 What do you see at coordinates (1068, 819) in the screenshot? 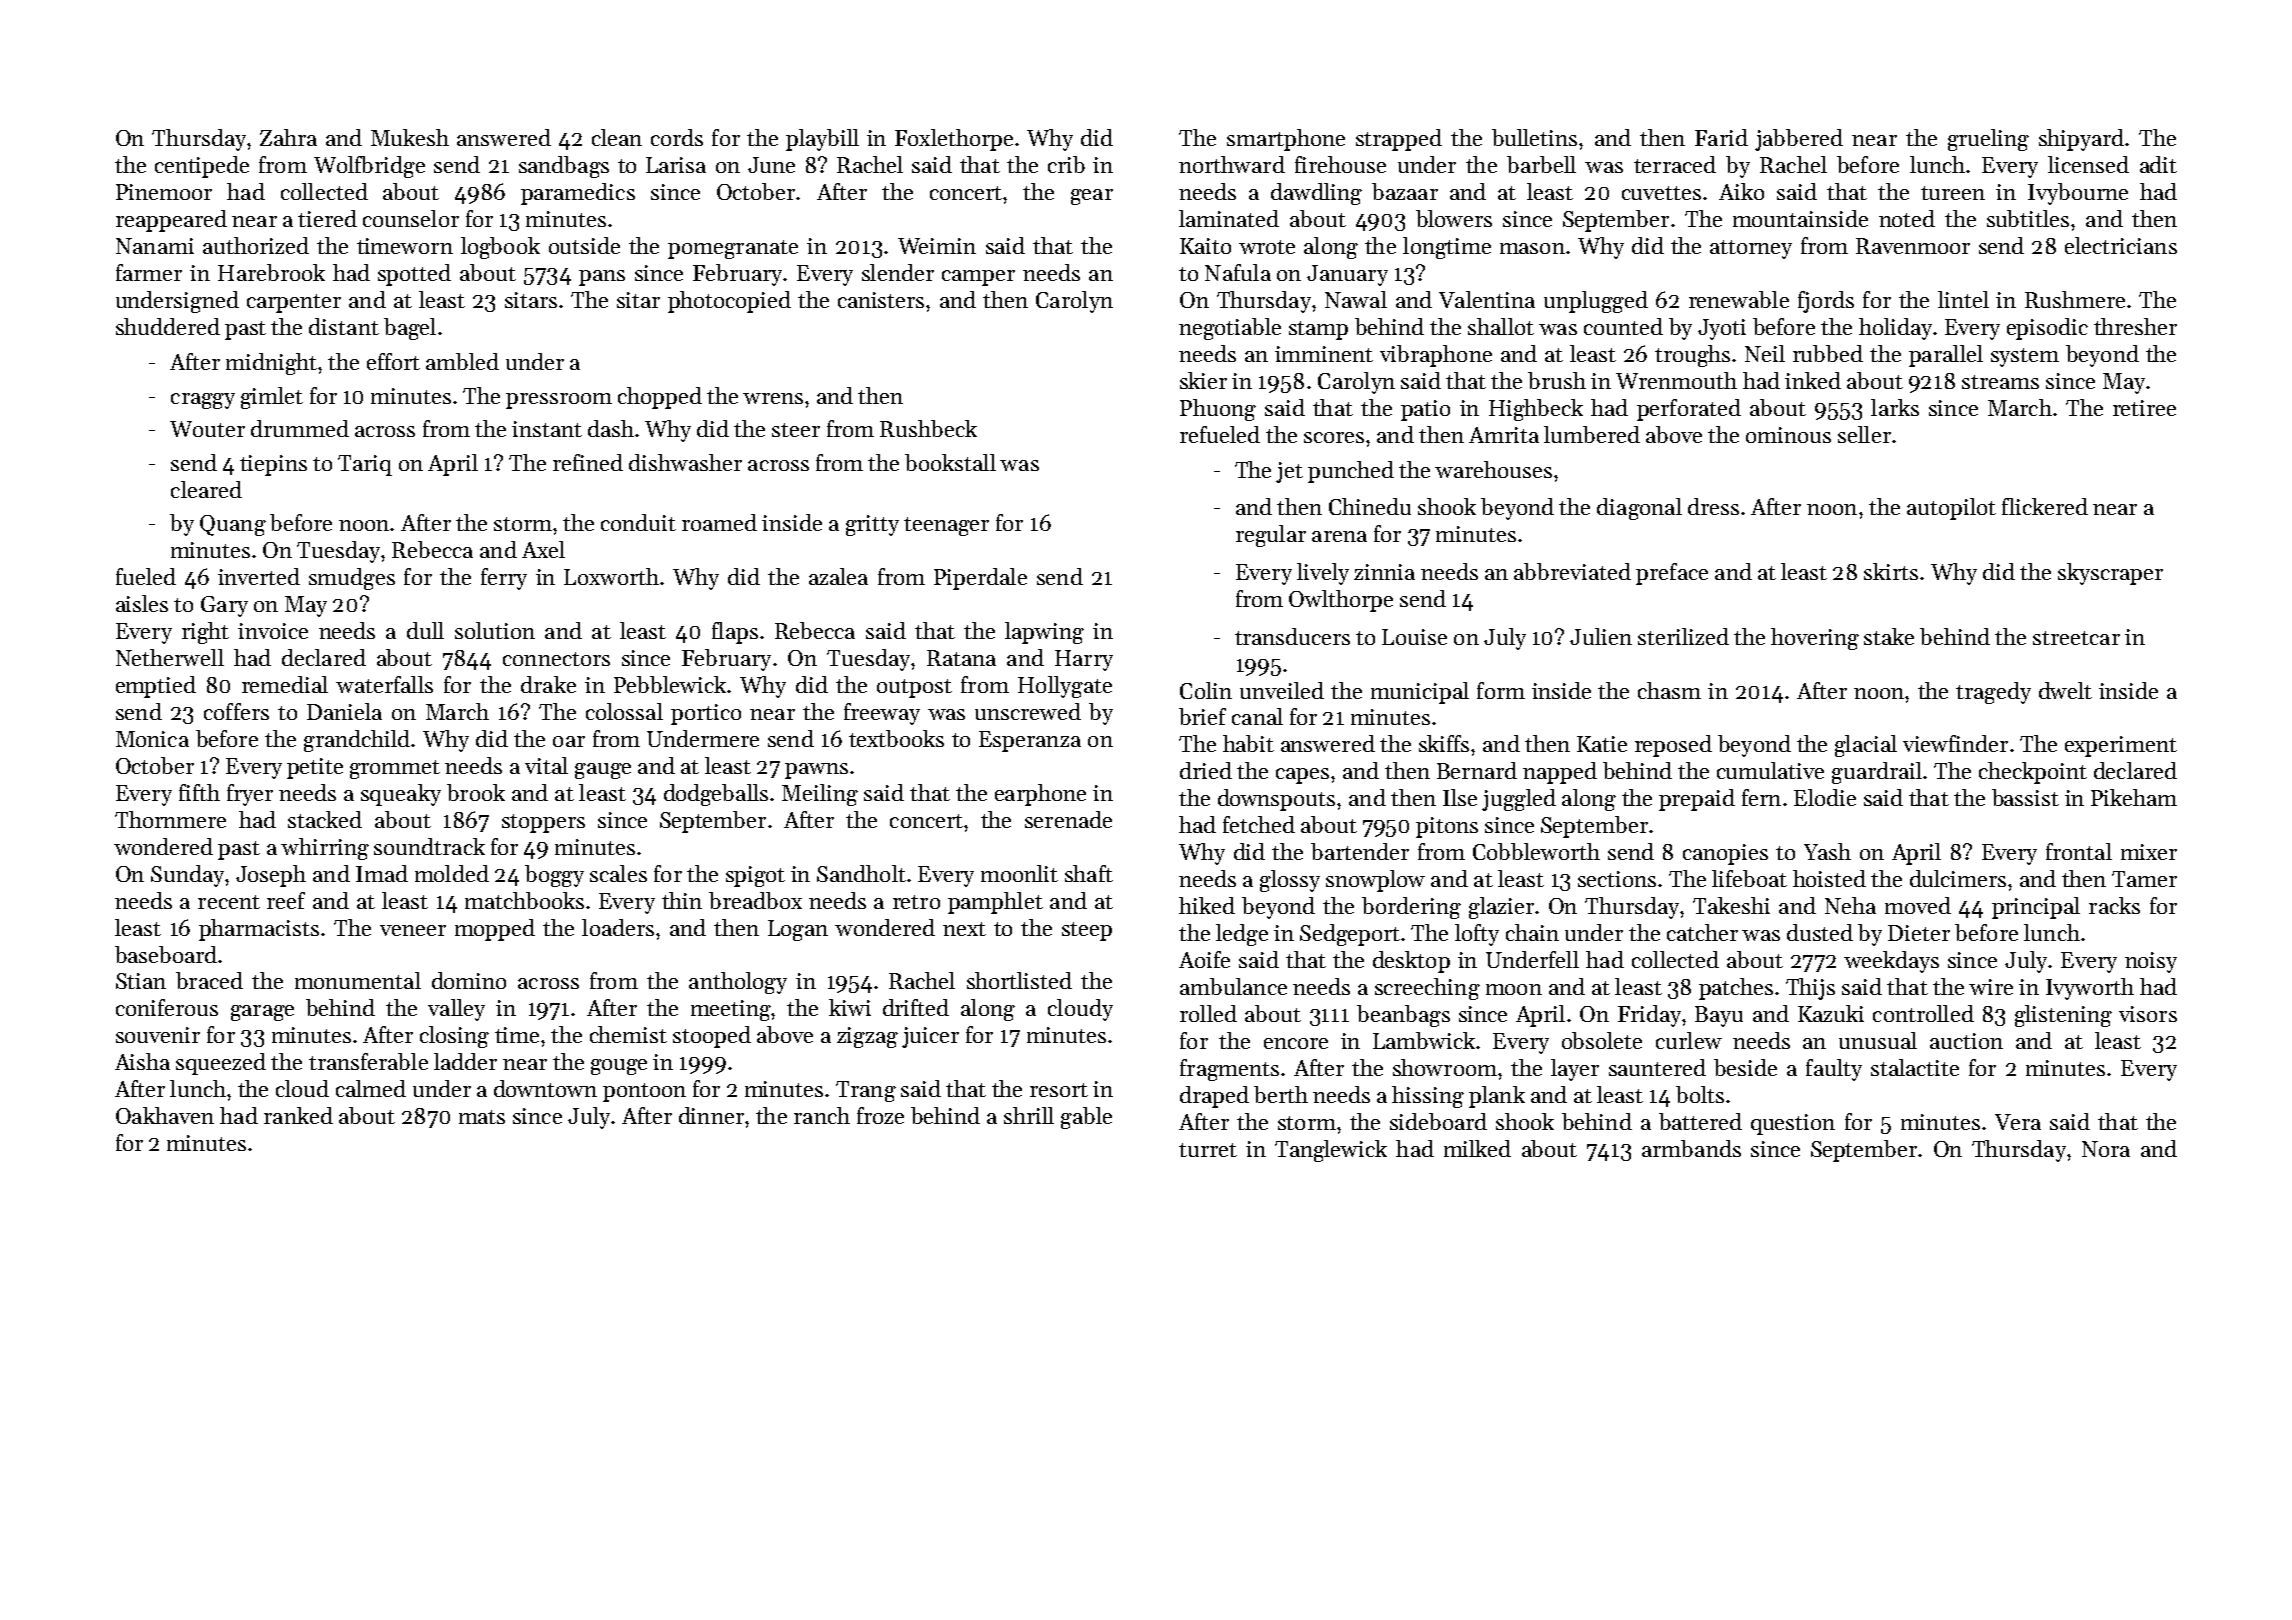
I see `serenade` at bounding box center [1068, 819].
